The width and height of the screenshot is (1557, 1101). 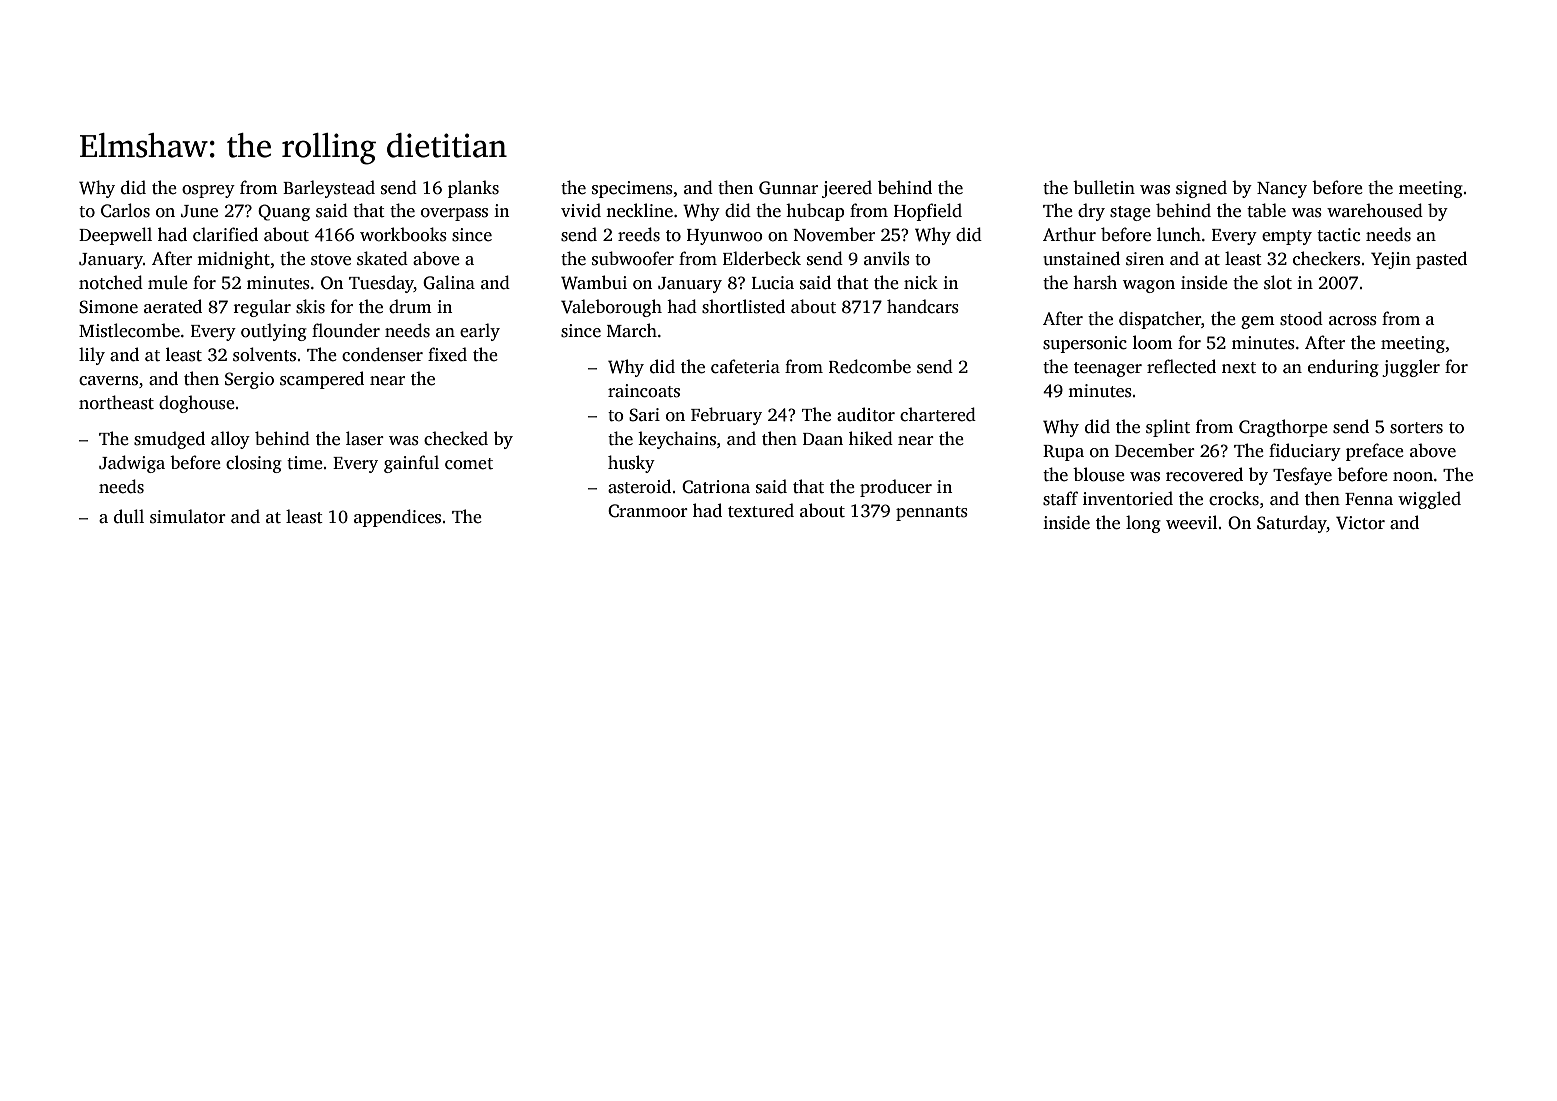 I want to click on inventoried, so click(x=1128, y=498).
